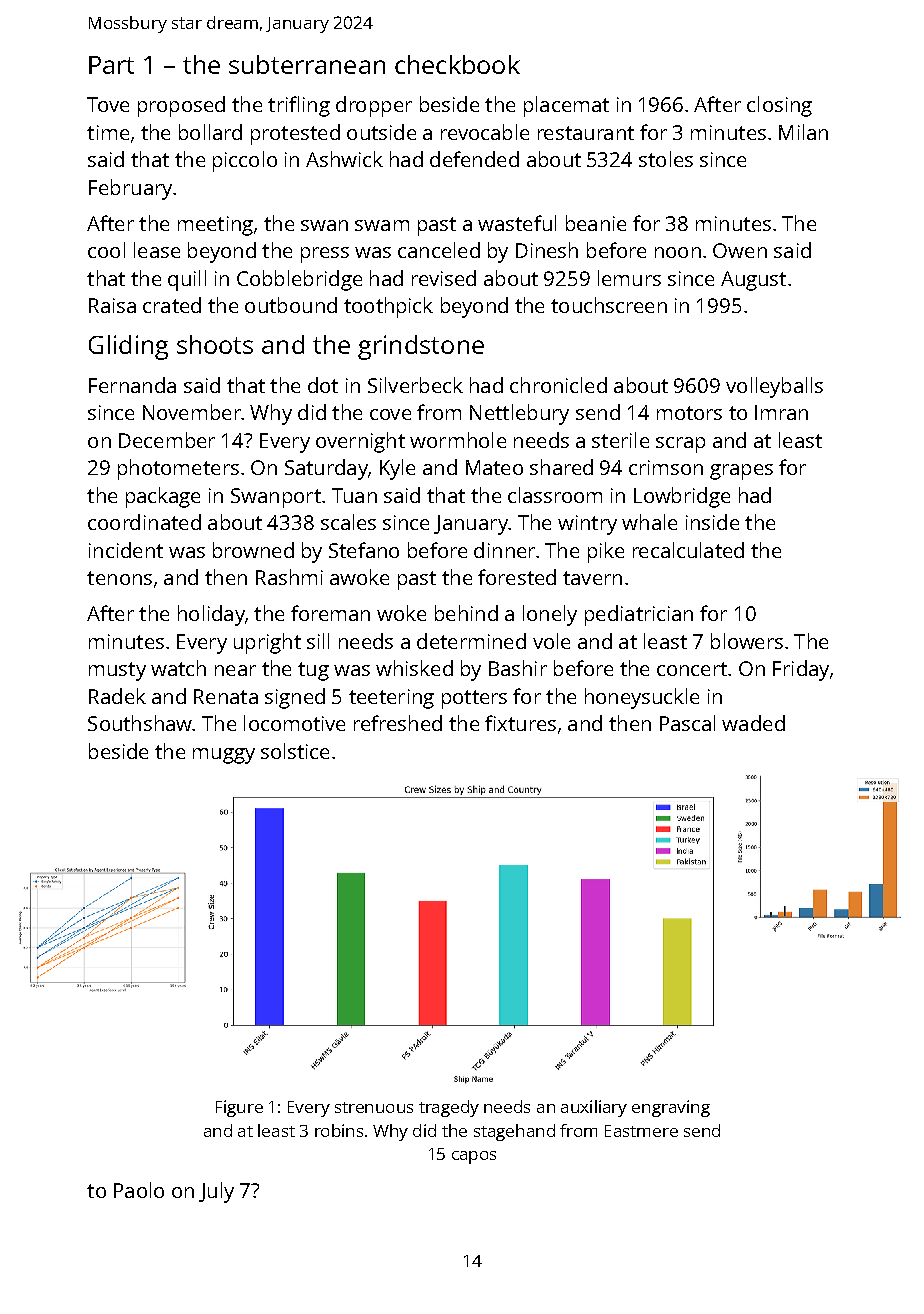 Image resolution: width=924 pixels, height=1314 pixels. I want to click on Fernanda, so click(132, 385).
